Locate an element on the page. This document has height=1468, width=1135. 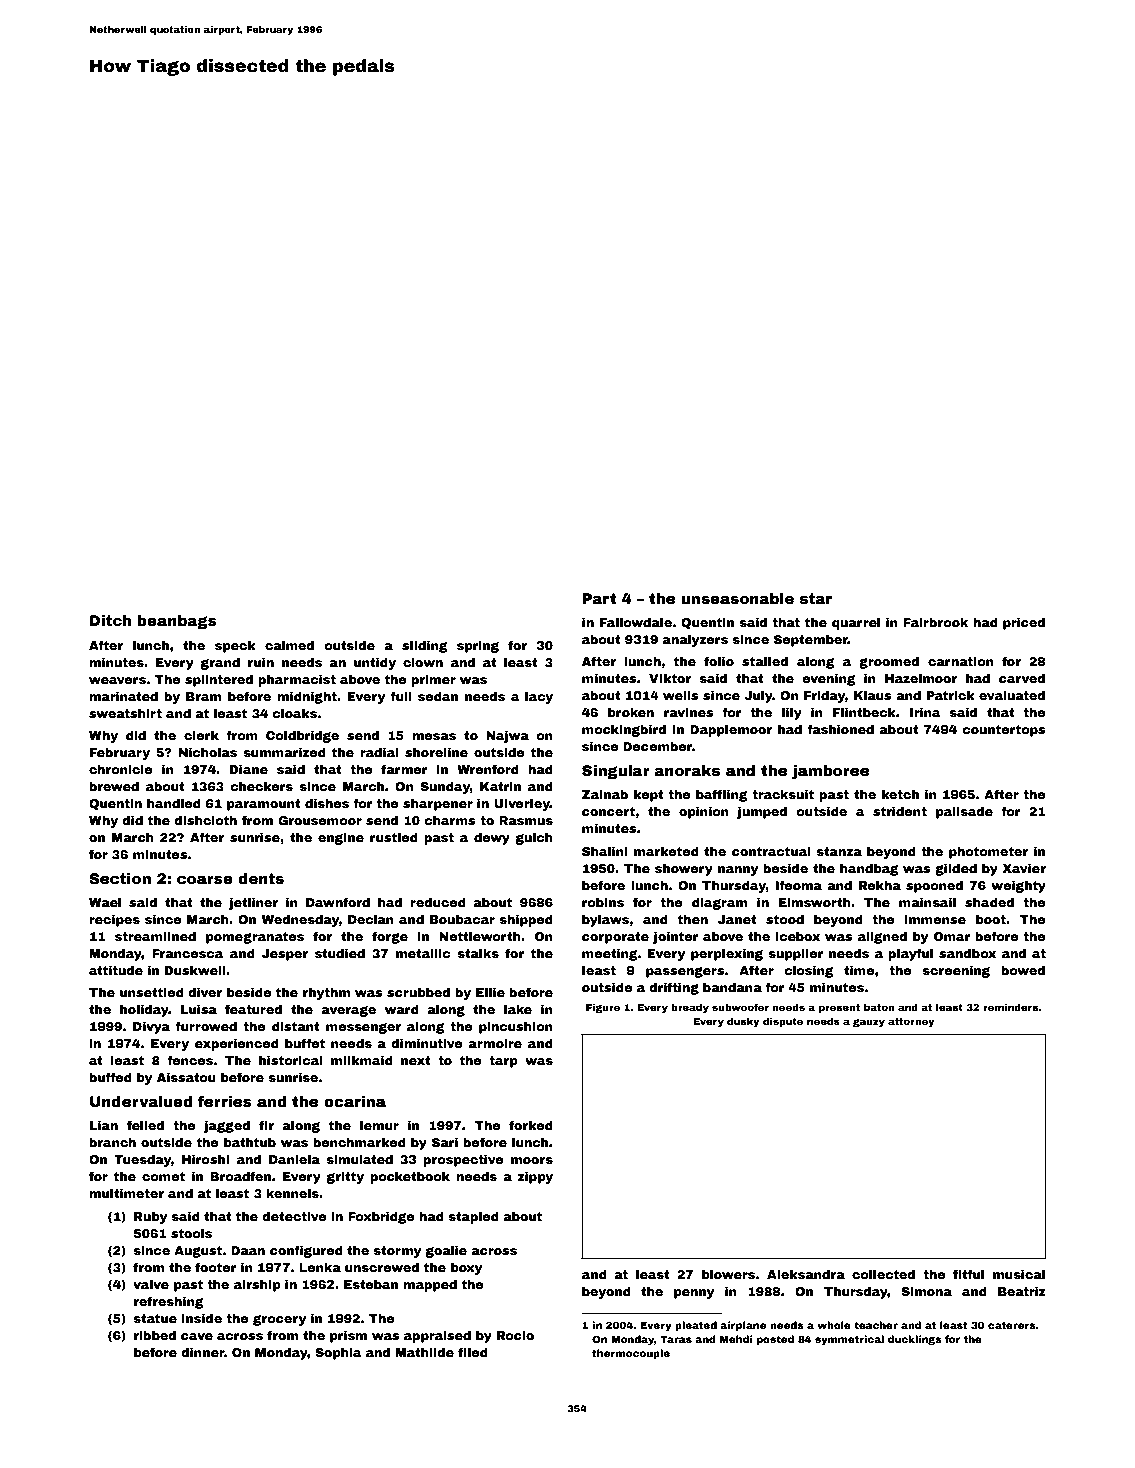
gauzy is located at coordinates (869, 1022).
